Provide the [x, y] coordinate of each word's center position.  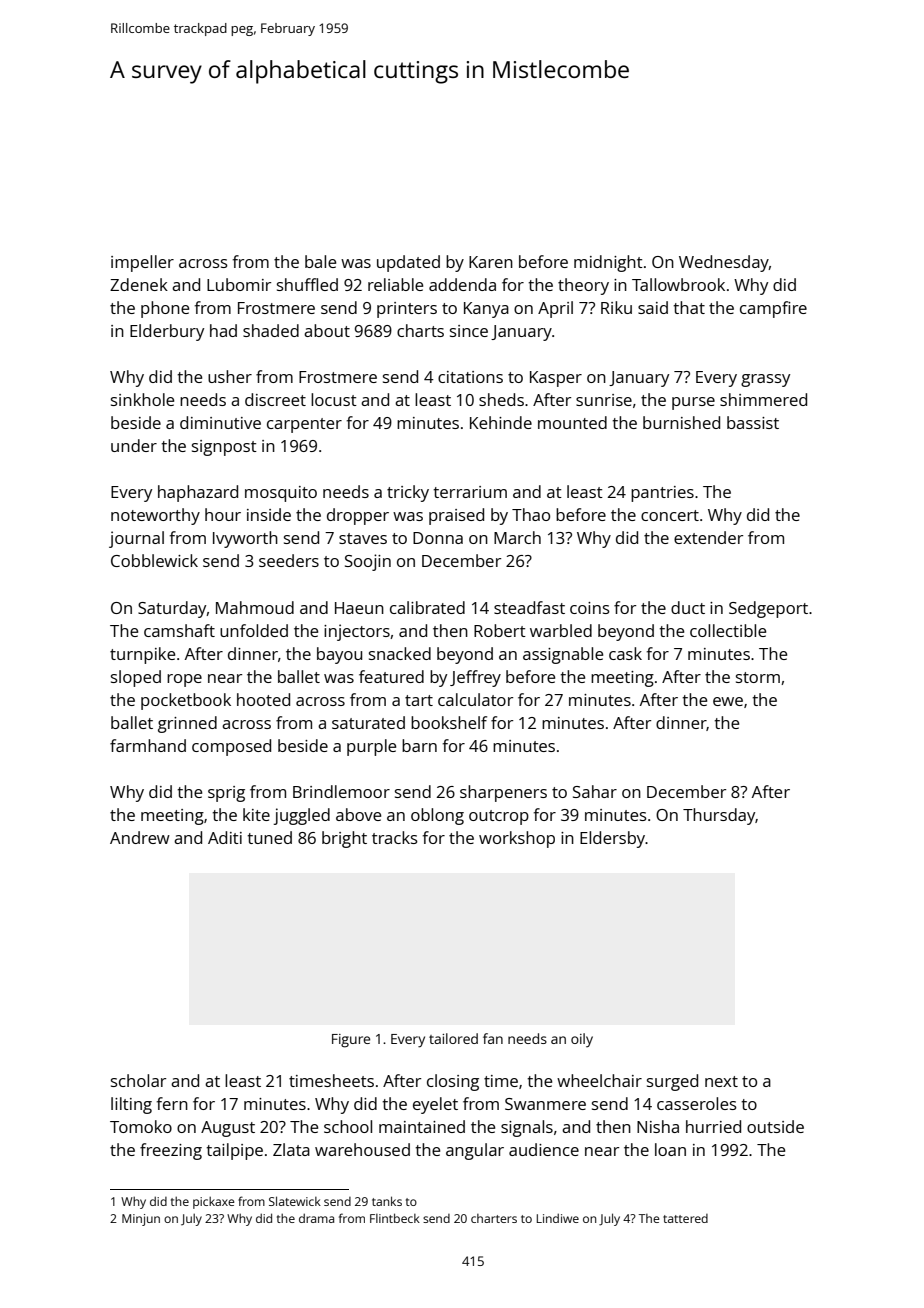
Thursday [719, 816]
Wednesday [724, 263]
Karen [491, 262]
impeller [142, 263]
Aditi [225, 837]
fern [172, 1103]
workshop [517, 839]
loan [670, 1149]
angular [475, 1151]
